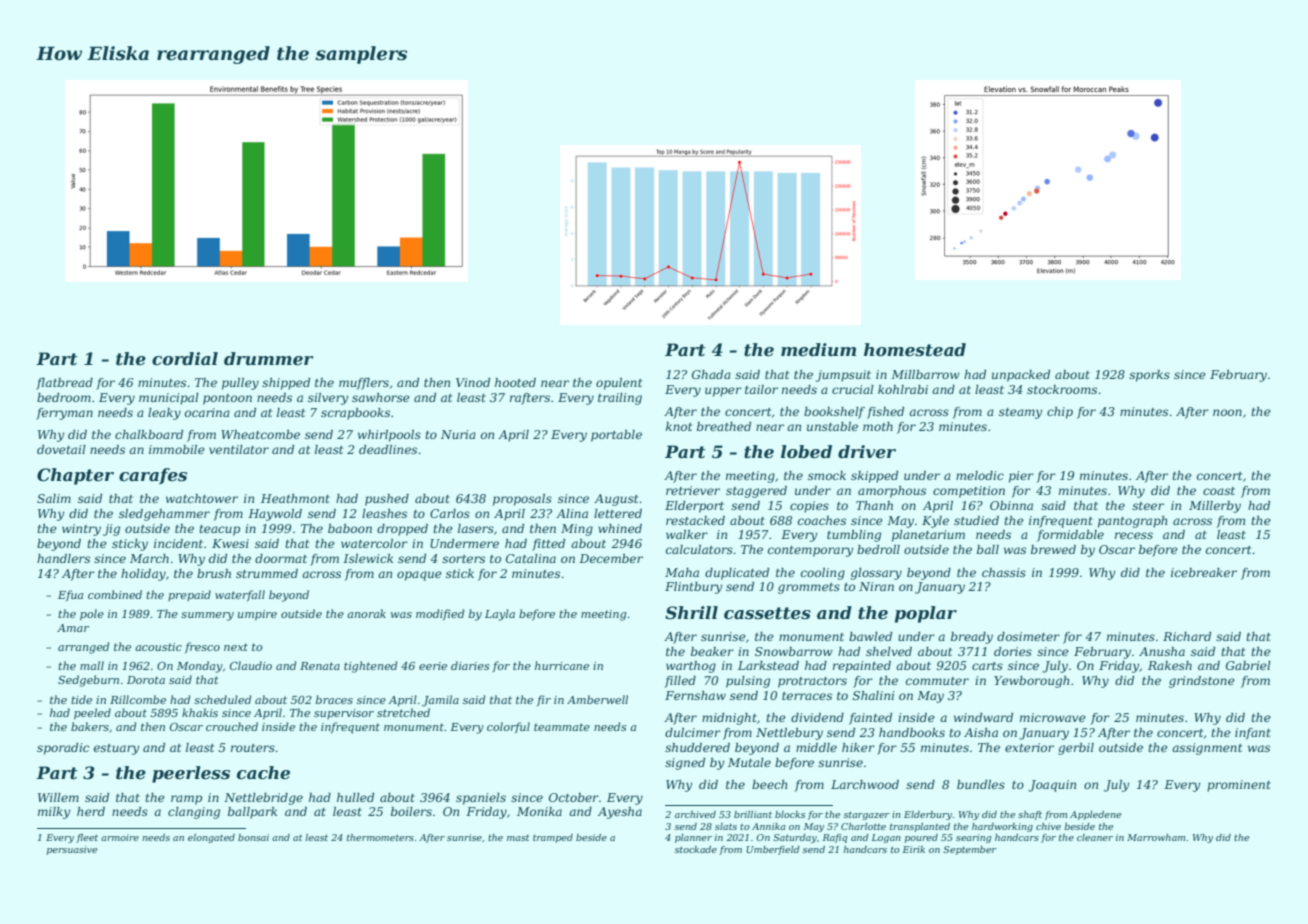 This screenshot has height=924, width=1308. I want to click on steer, so click(1148, 506).
